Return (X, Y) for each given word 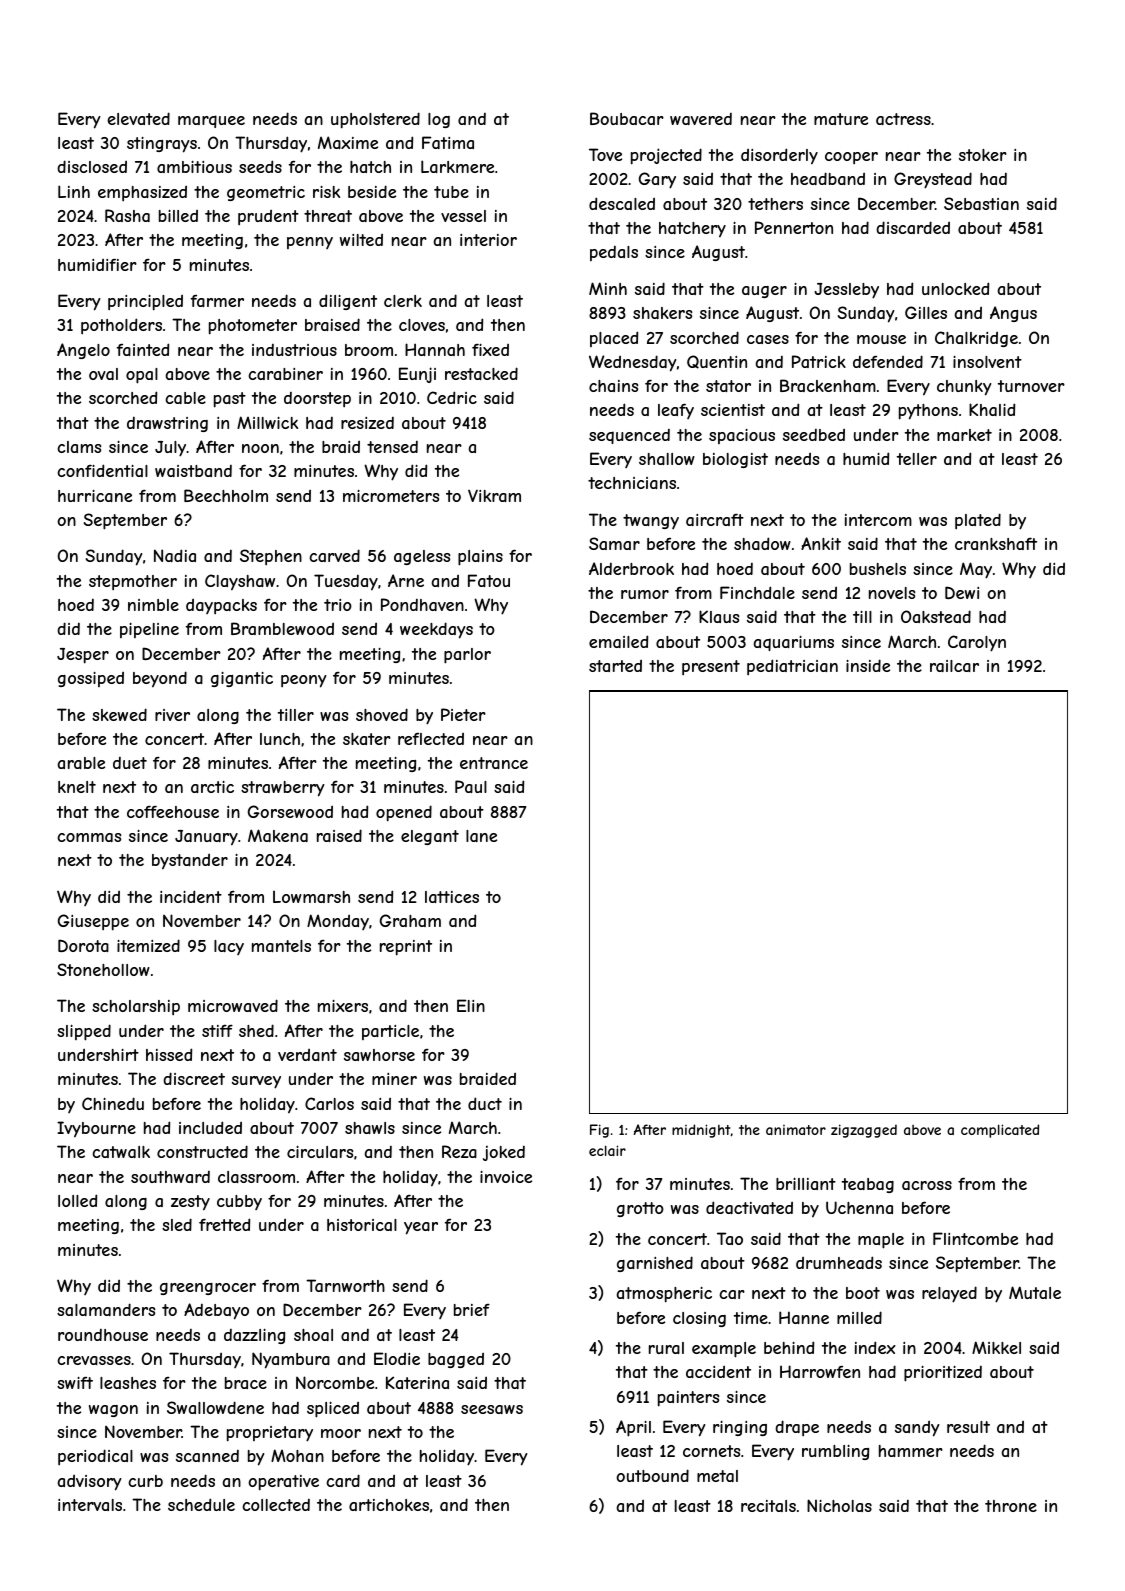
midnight (701, 1131)
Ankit (821, 543)
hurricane (95, 496)
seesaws (492, 1409)
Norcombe (335, 1382)
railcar (954, 666)
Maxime (348, 142)
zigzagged (864, 1131)
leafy (676, 411)
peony (303, 681)
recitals (768, 1506)
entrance (494, 763)
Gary (657, 180)
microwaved (233, 1005)
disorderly (779, 156)
